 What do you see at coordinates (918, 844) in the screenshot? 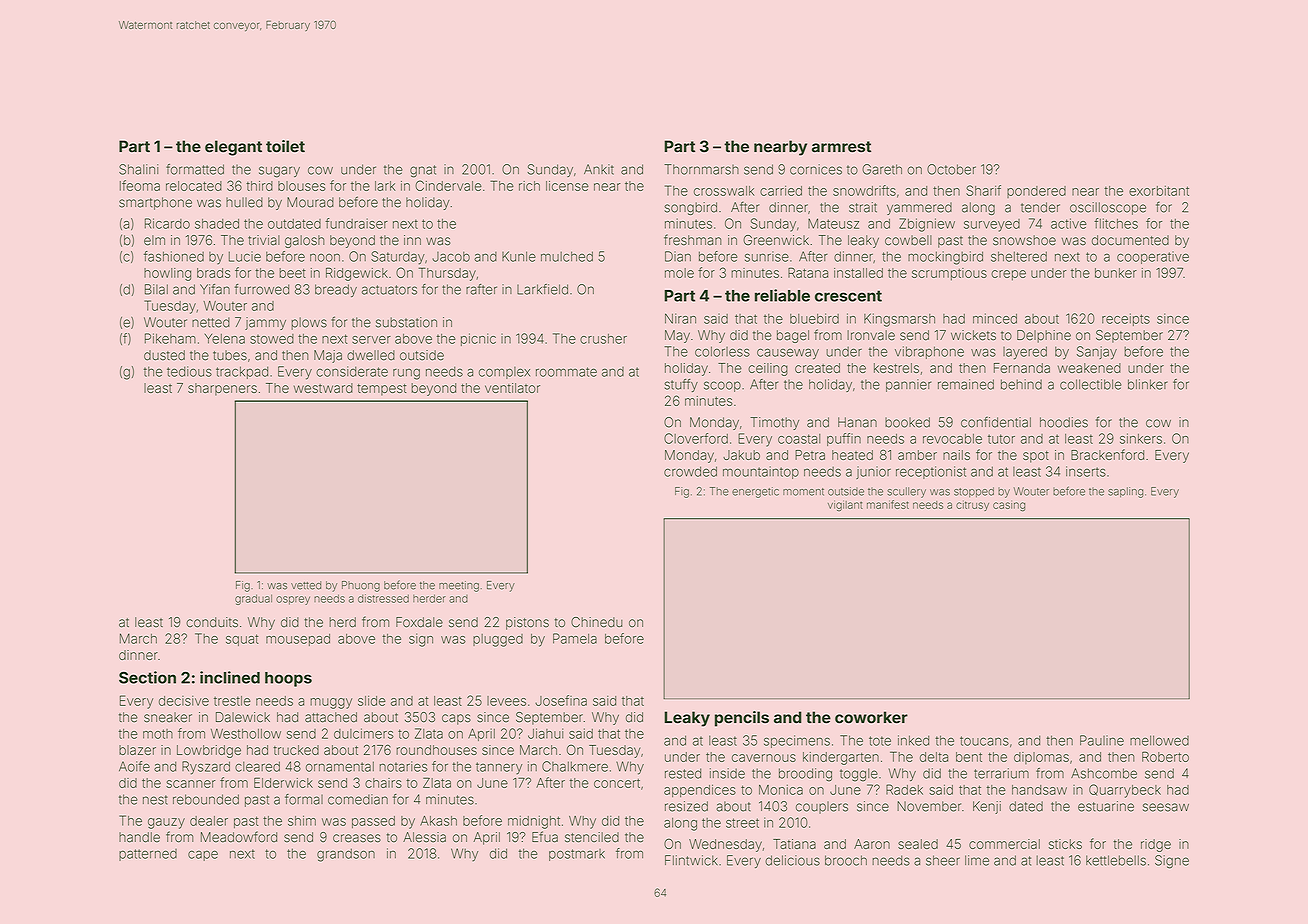
I see `sealed` at bounding box center [918, 844].
